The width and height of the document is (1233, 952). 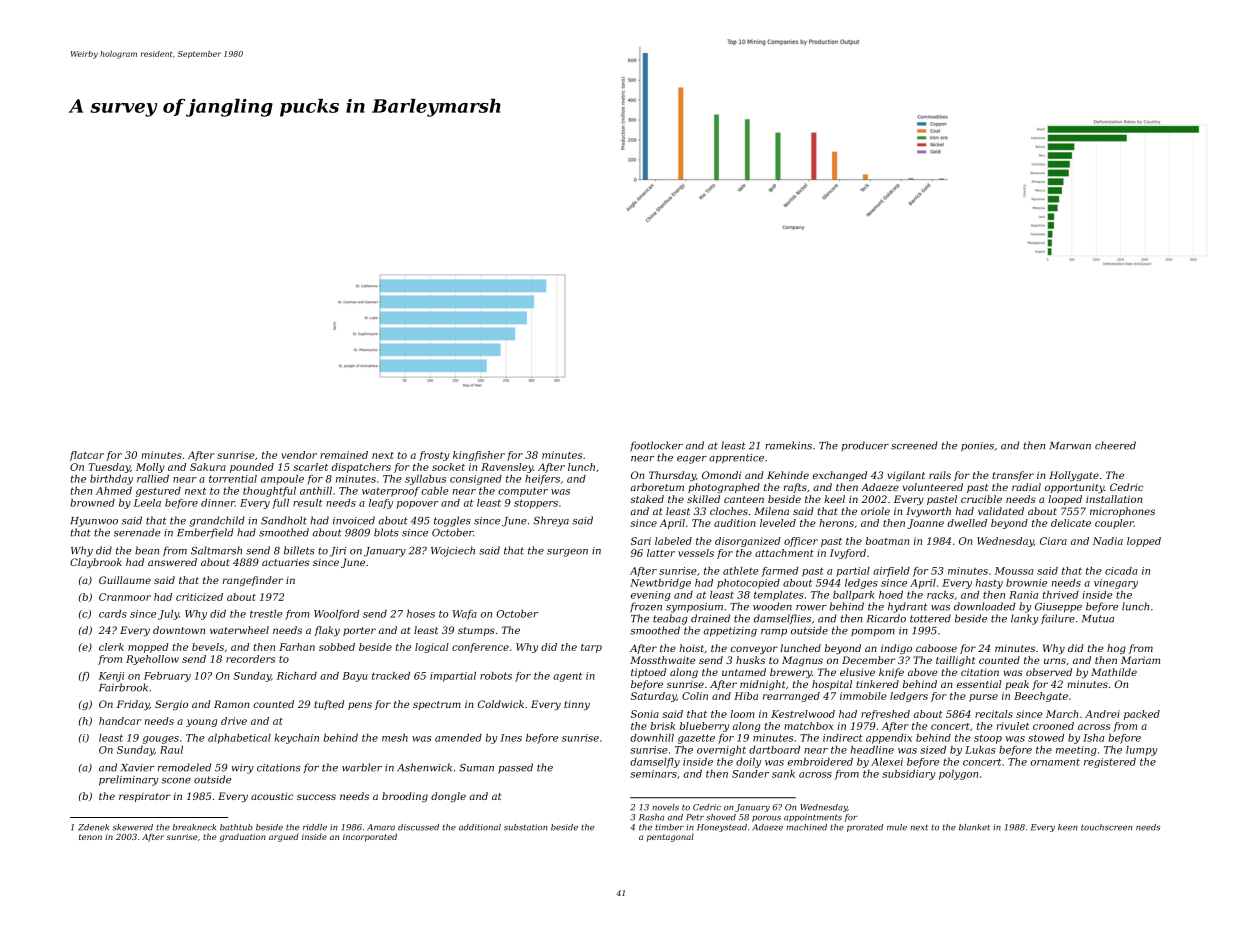 What do you see at coordinates (653, 774) in the document?
I see `seminars` at bounding box center [653, 774].
